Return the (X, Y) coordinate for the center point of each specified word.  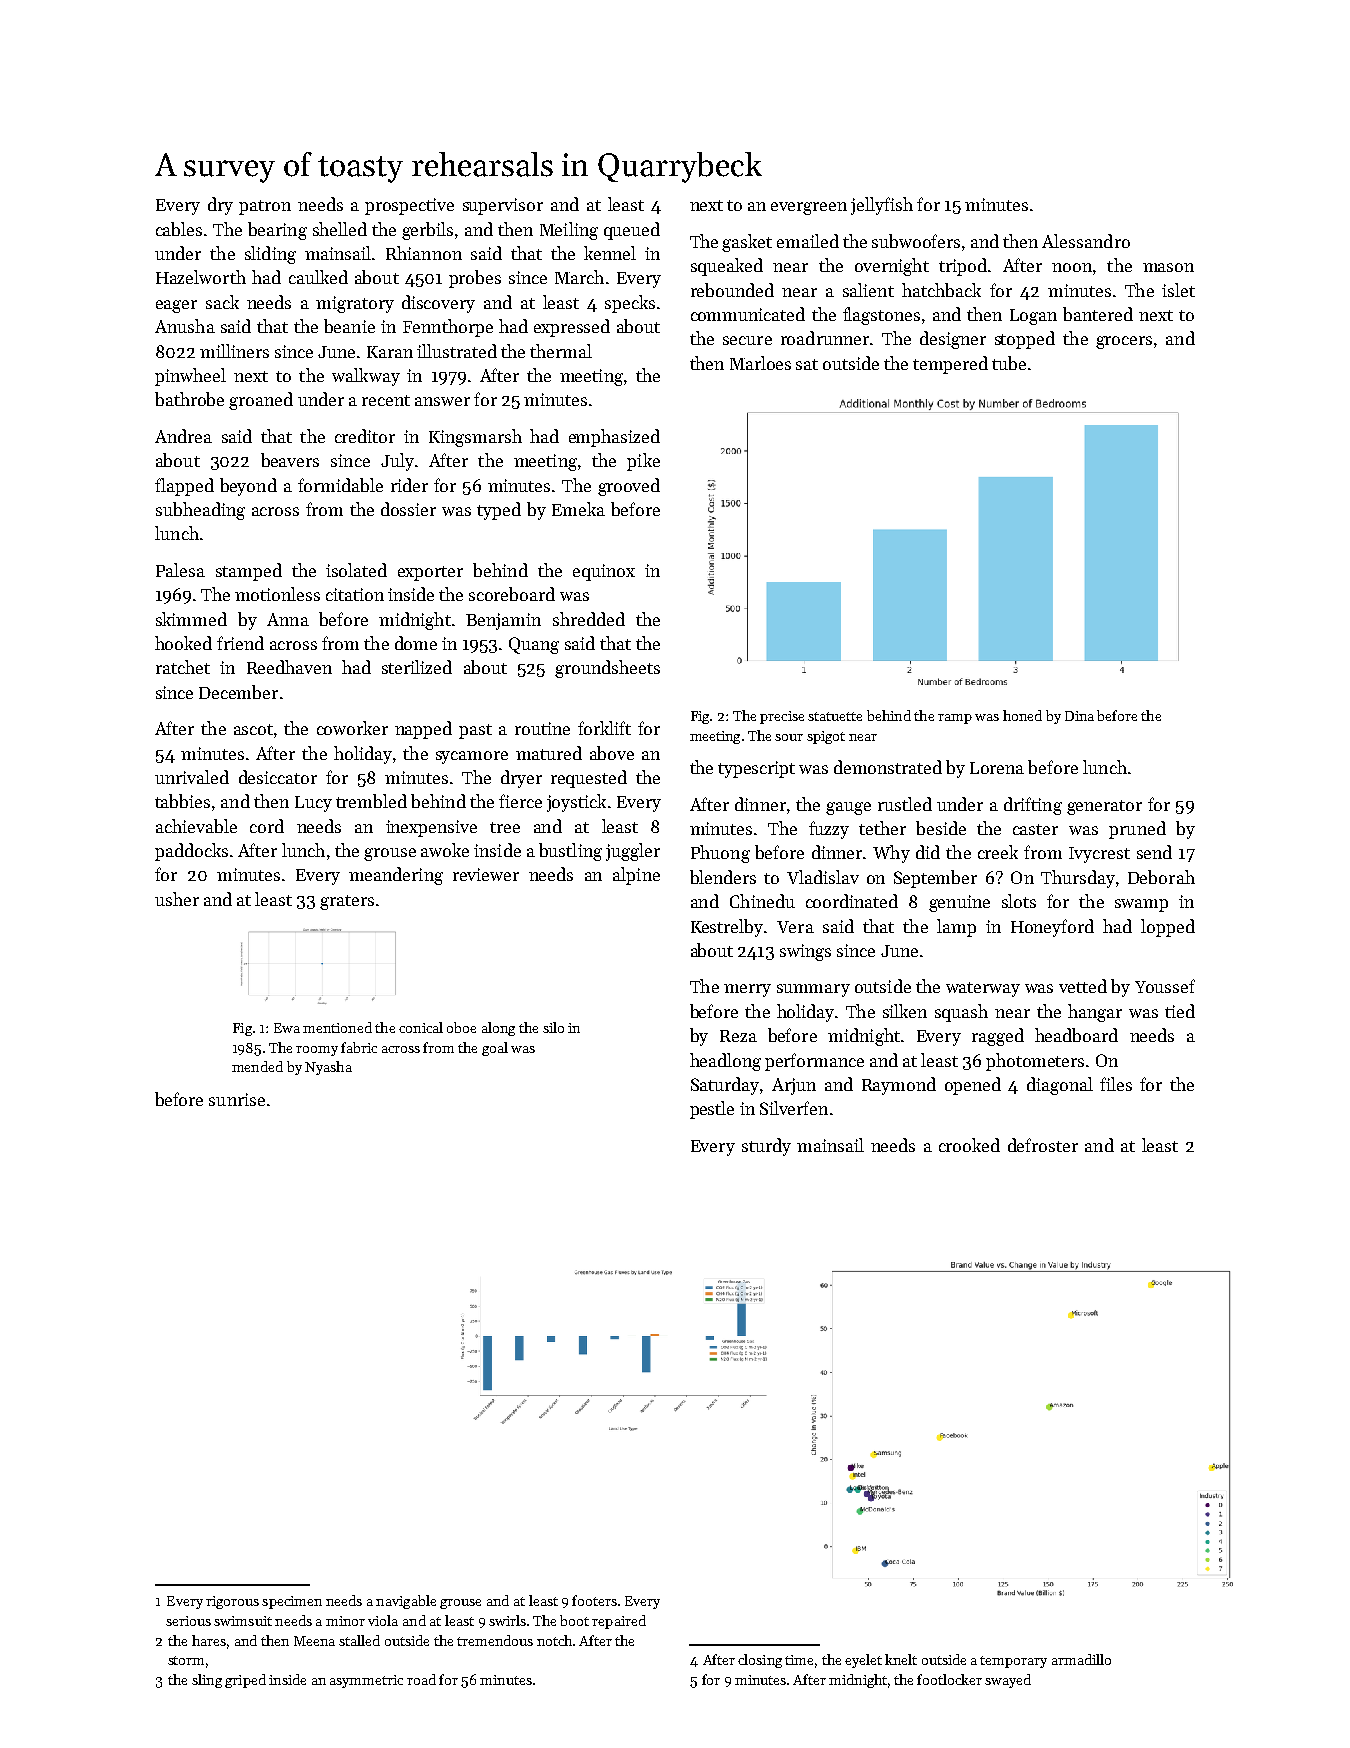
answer (442, 401)
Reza (738, 1036)
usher (177, 899)
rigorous (232, 1602)
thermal (561, 351)
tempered (950, 365)
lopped (1168, 928)
